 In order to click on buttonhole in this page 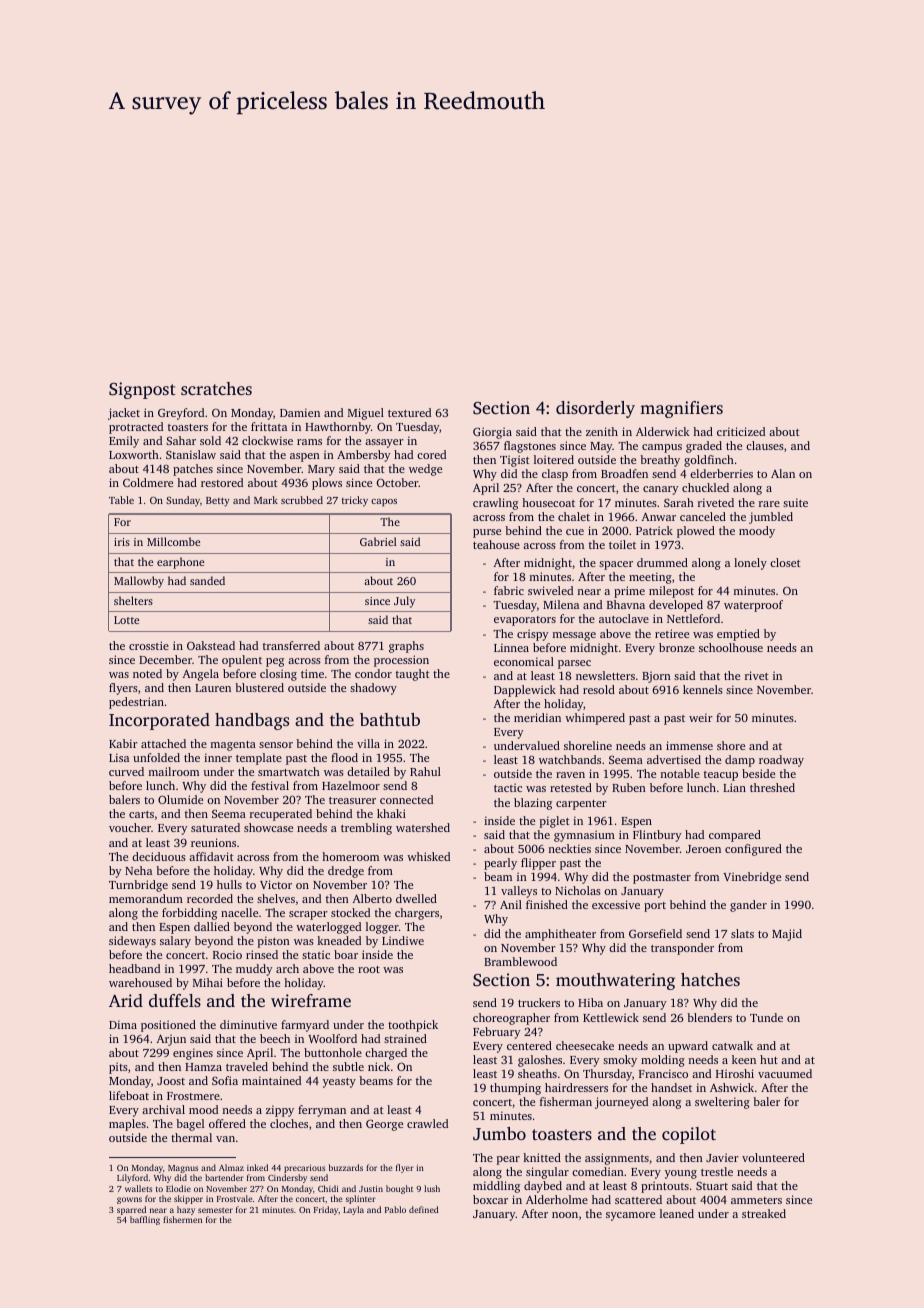, I will do `click(333, 1052)`.
